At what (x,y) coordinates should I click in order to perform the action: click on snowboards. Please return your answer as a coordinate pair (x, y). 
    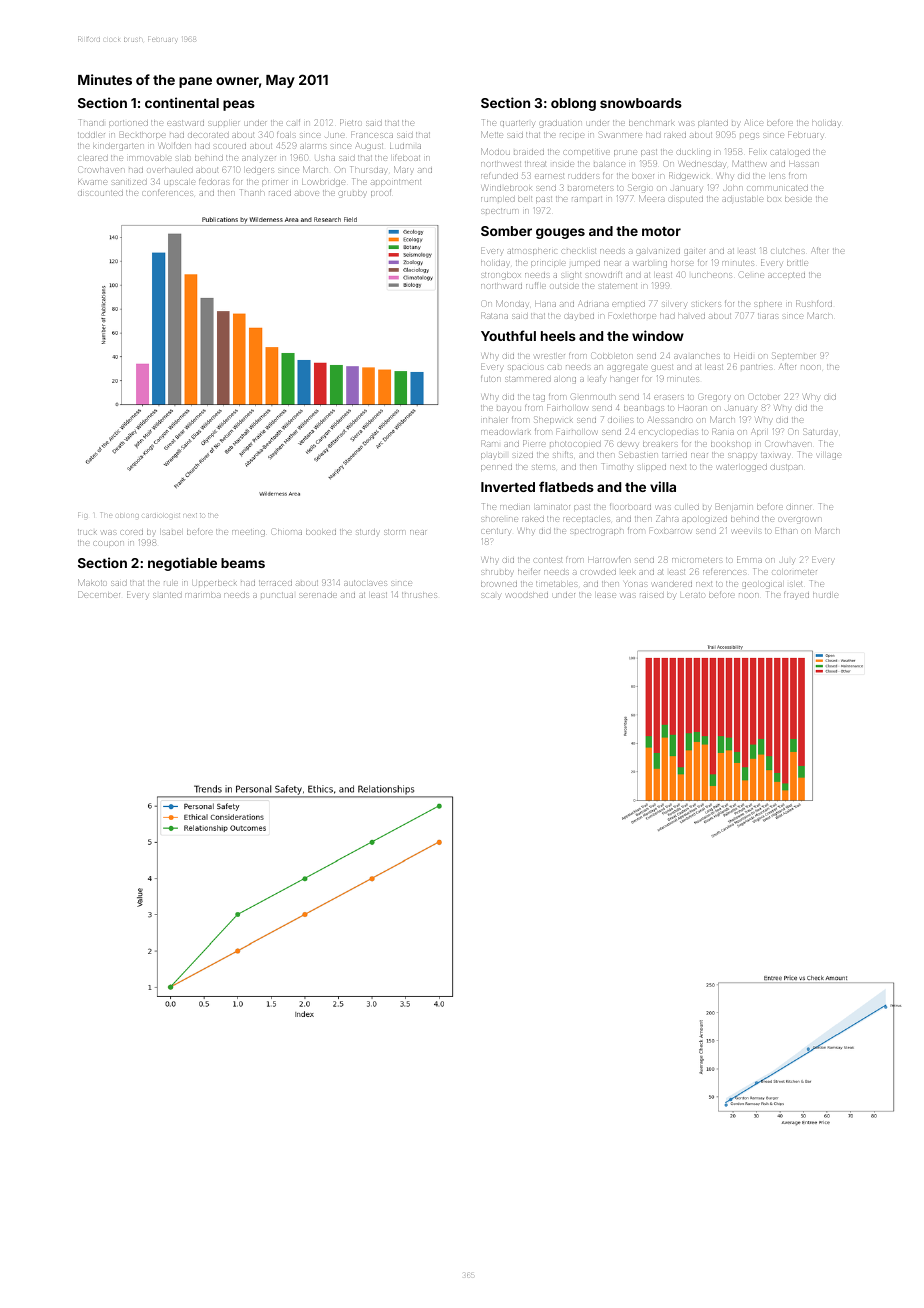
    Looking at the image, I should click on (641, 103).
